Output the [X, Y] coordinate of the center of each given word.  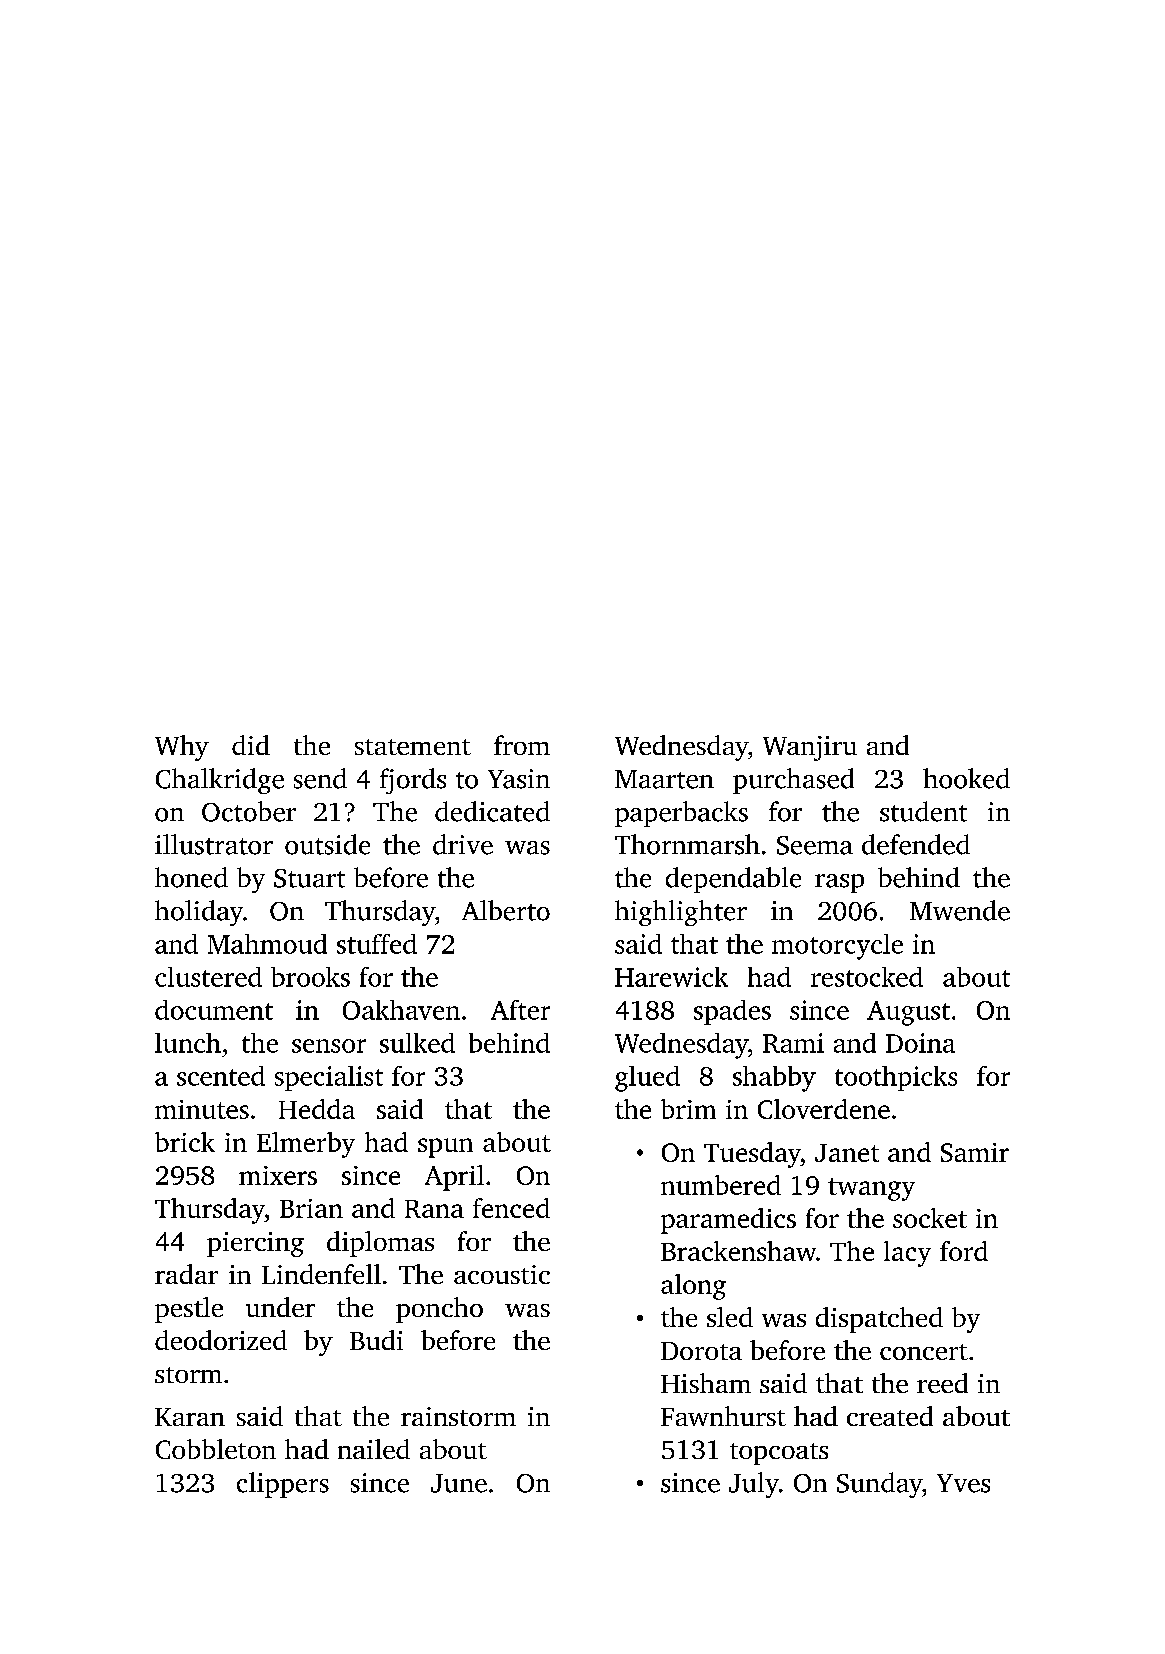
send [320, 778]
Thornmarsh [687, 844]
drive [463, 844]
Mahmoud [267, 944]
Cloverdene [824, 1109]
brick [185, 1142]
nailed [374, 1449]
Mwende [960, 910]
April [454, 1178]
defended [916, 844]
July [754, 1485]
